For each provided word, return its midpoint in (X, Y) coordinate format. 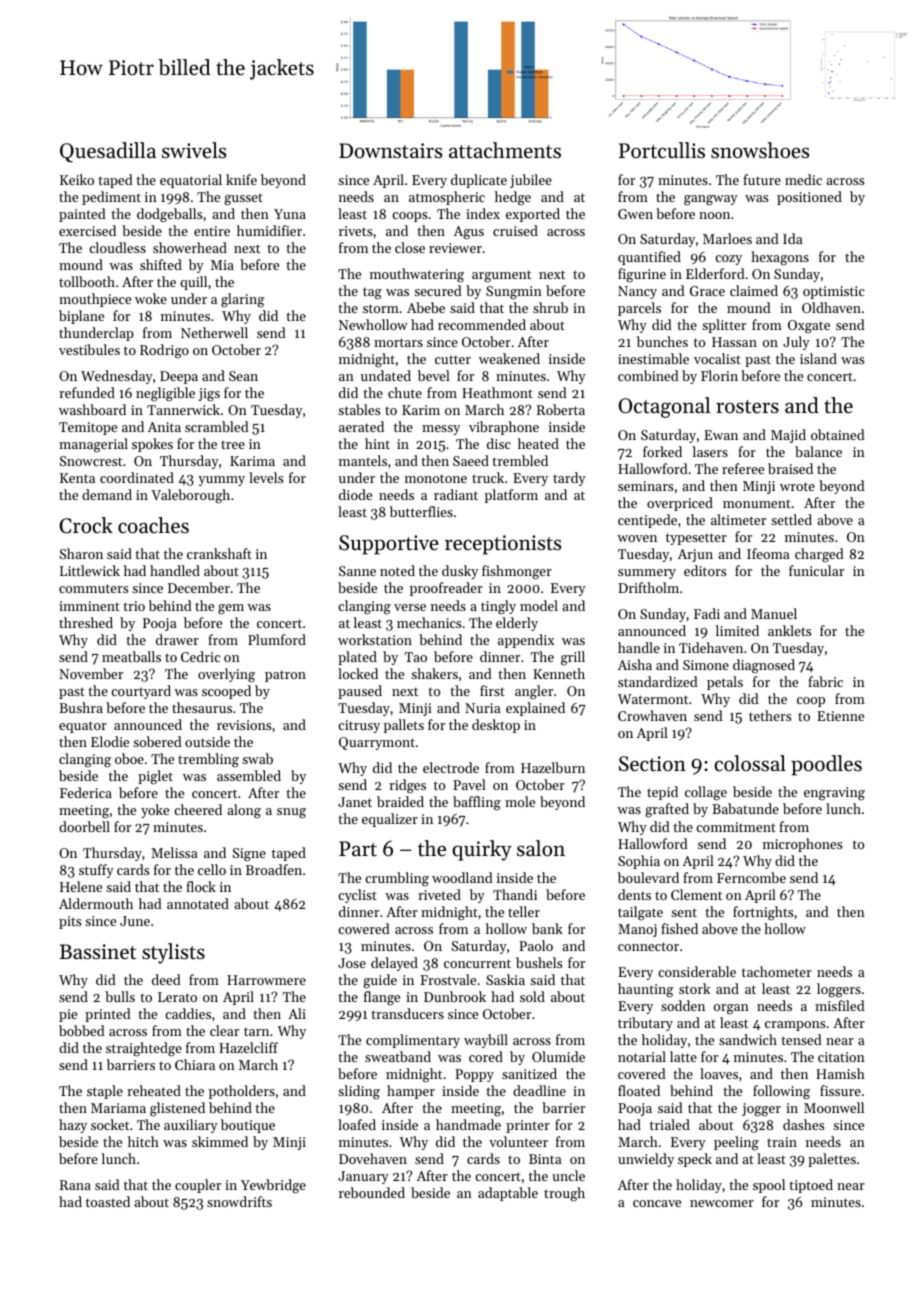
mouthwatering (417, 275)
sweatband (398, 1056)
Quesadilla (108, 152)
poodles (826, 765)
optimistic (834, 292)
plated (357, 658)
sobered (157, 741)
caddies (188, 1013)
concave (657, 1203)
